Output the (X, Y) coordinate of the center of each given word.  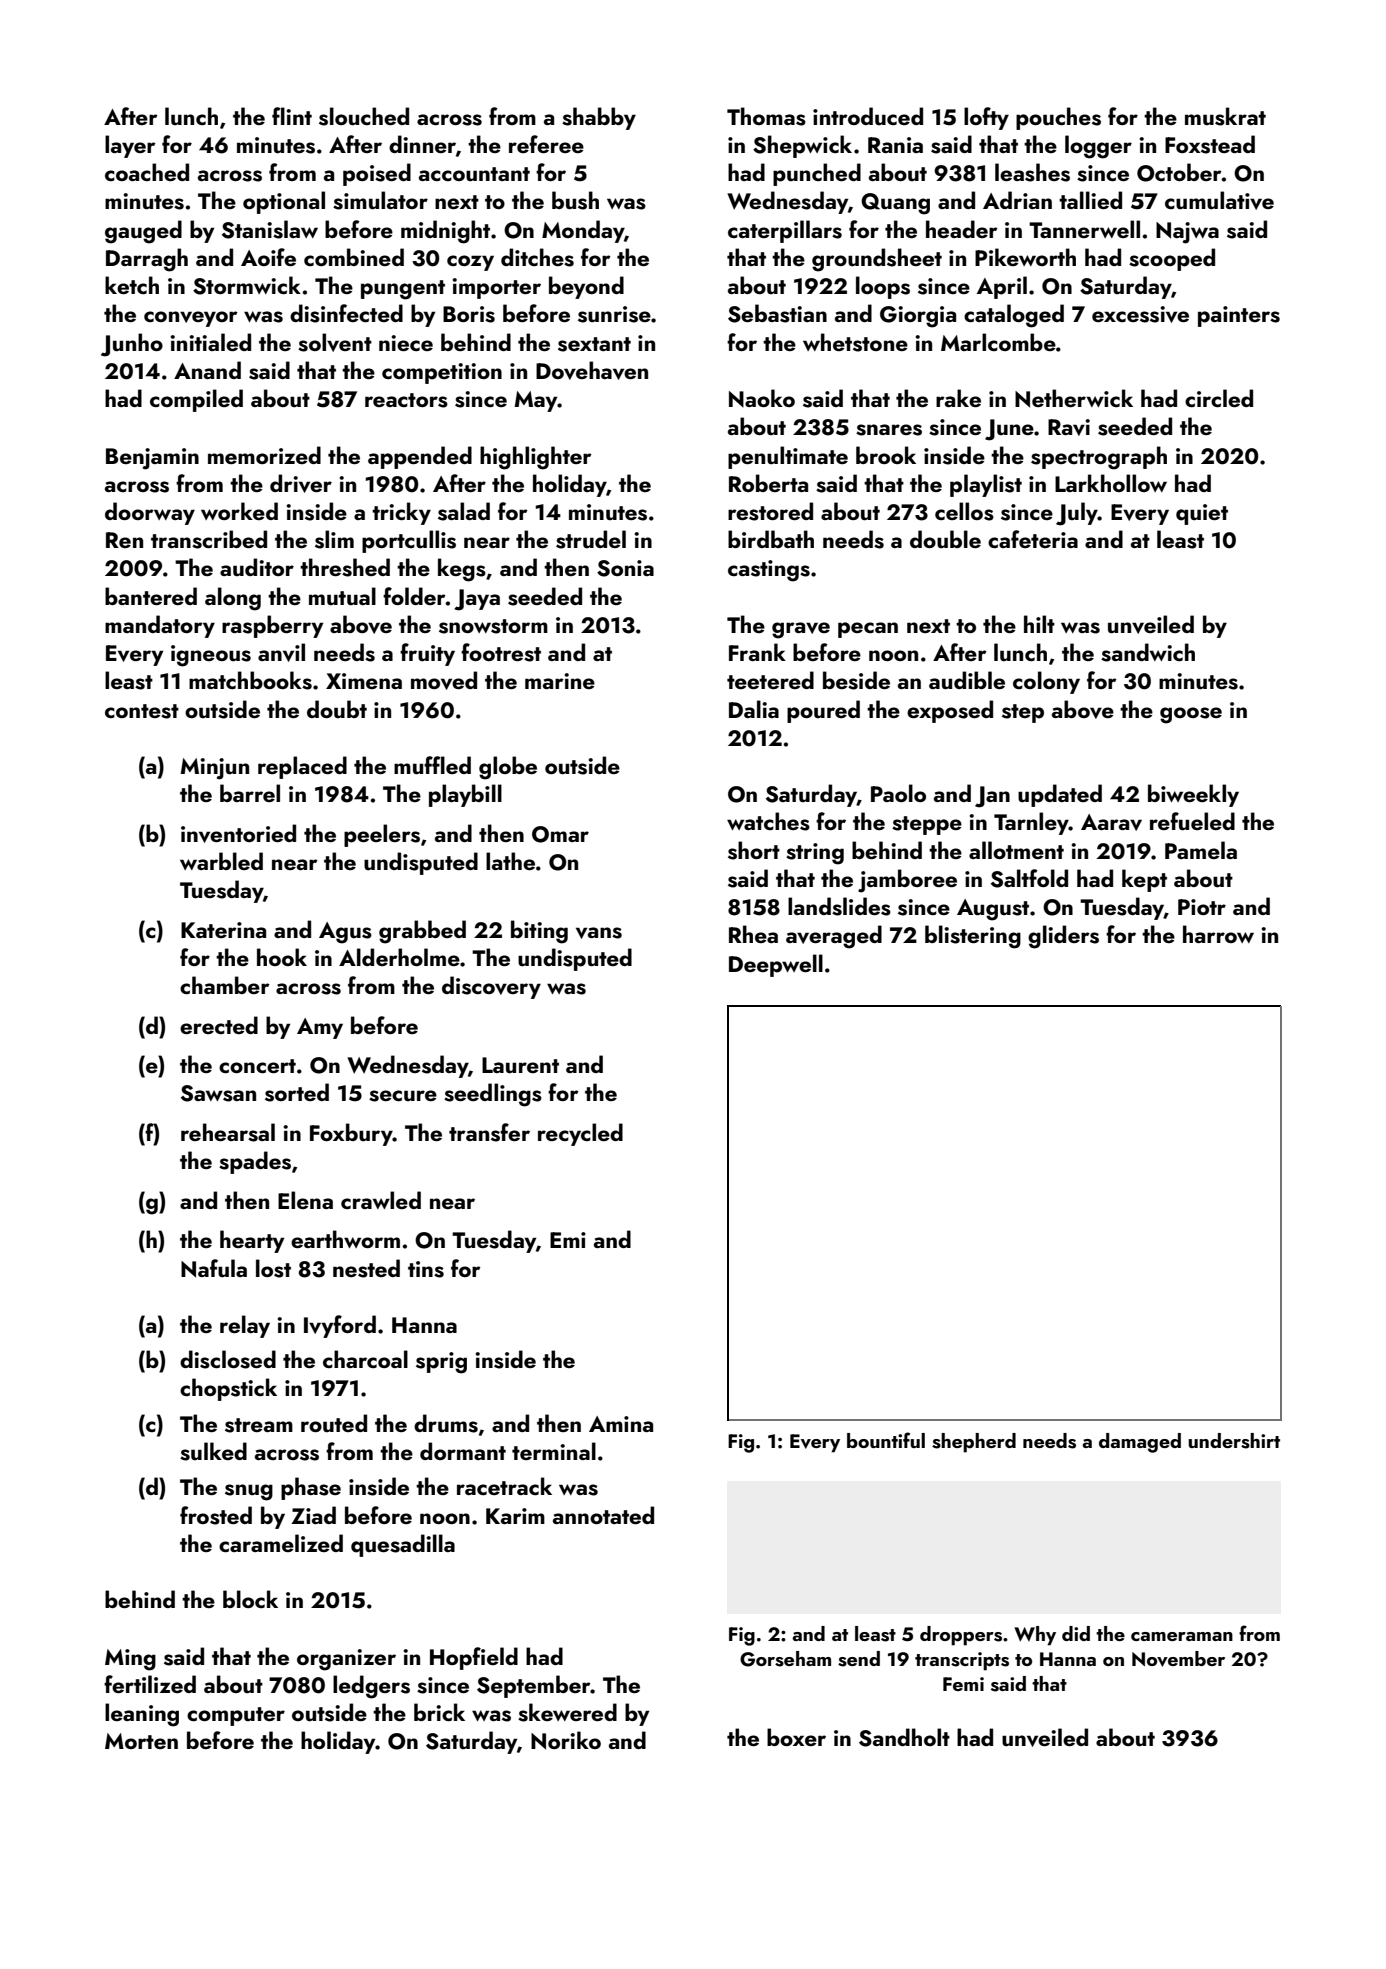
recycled (580, 1134)
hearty (252, 1241)
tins (426, 1269)
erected (219, 1025)
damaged (1140, 1443)
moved (444, 680)
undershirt (1234, 1441)
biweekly (1193, 795)
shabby (599, 118)
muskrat (1225, 116)
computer (236, 1716)
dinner (422, 144)
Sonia (625, 568)
